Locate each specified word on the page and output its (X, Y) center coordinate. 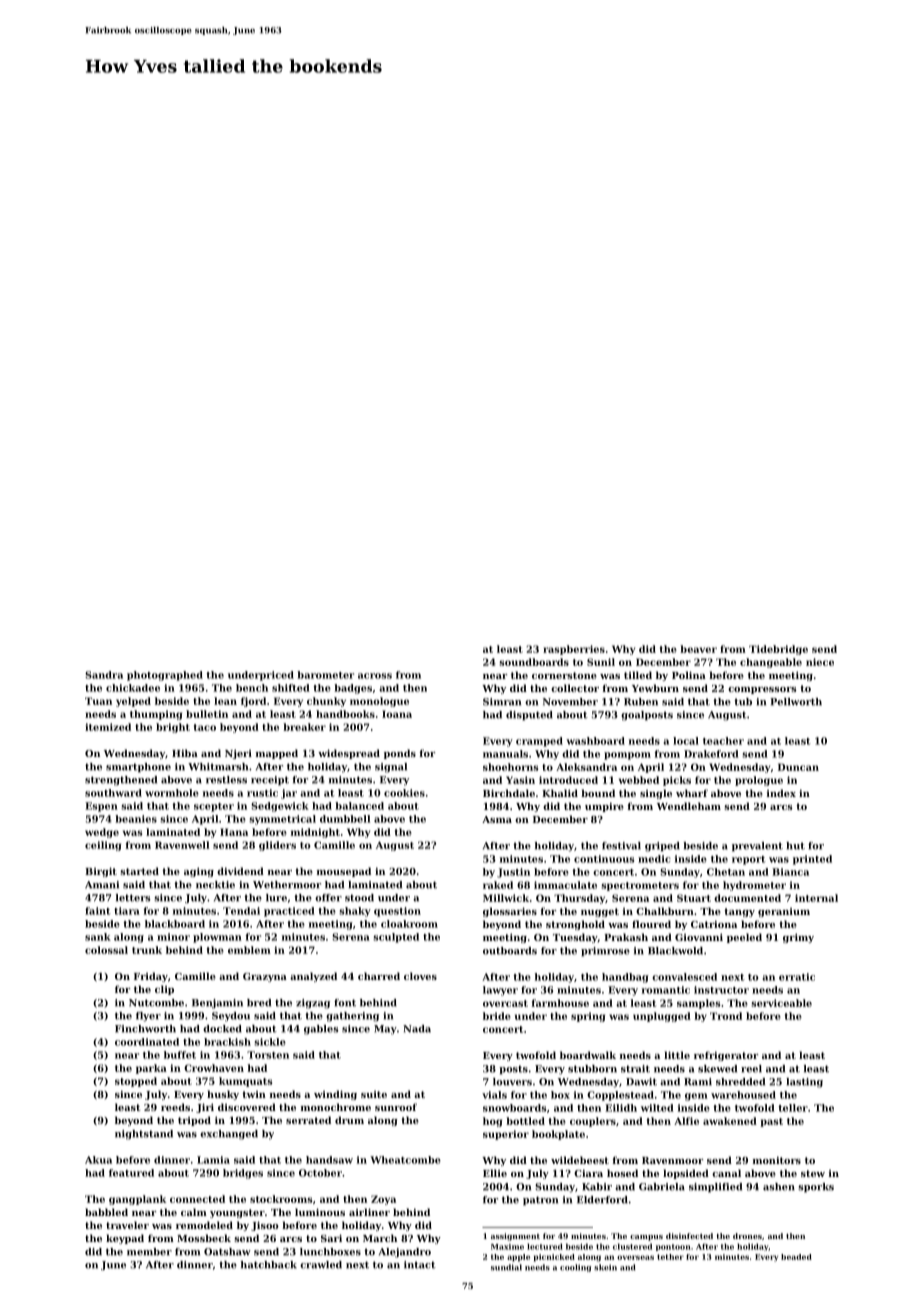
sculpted (396, 938)
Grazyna (265, 977)
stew (813, 1173)
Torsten (268, 1055)
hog (492, 1122)
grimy (798, 938)
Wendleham (689, 806)
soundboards (534, 662)
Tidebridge (778, 650)
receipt (270, 781)
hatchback (269, 1265)
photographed (165, 676)
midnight (315, 833)
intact (420, 1265)
